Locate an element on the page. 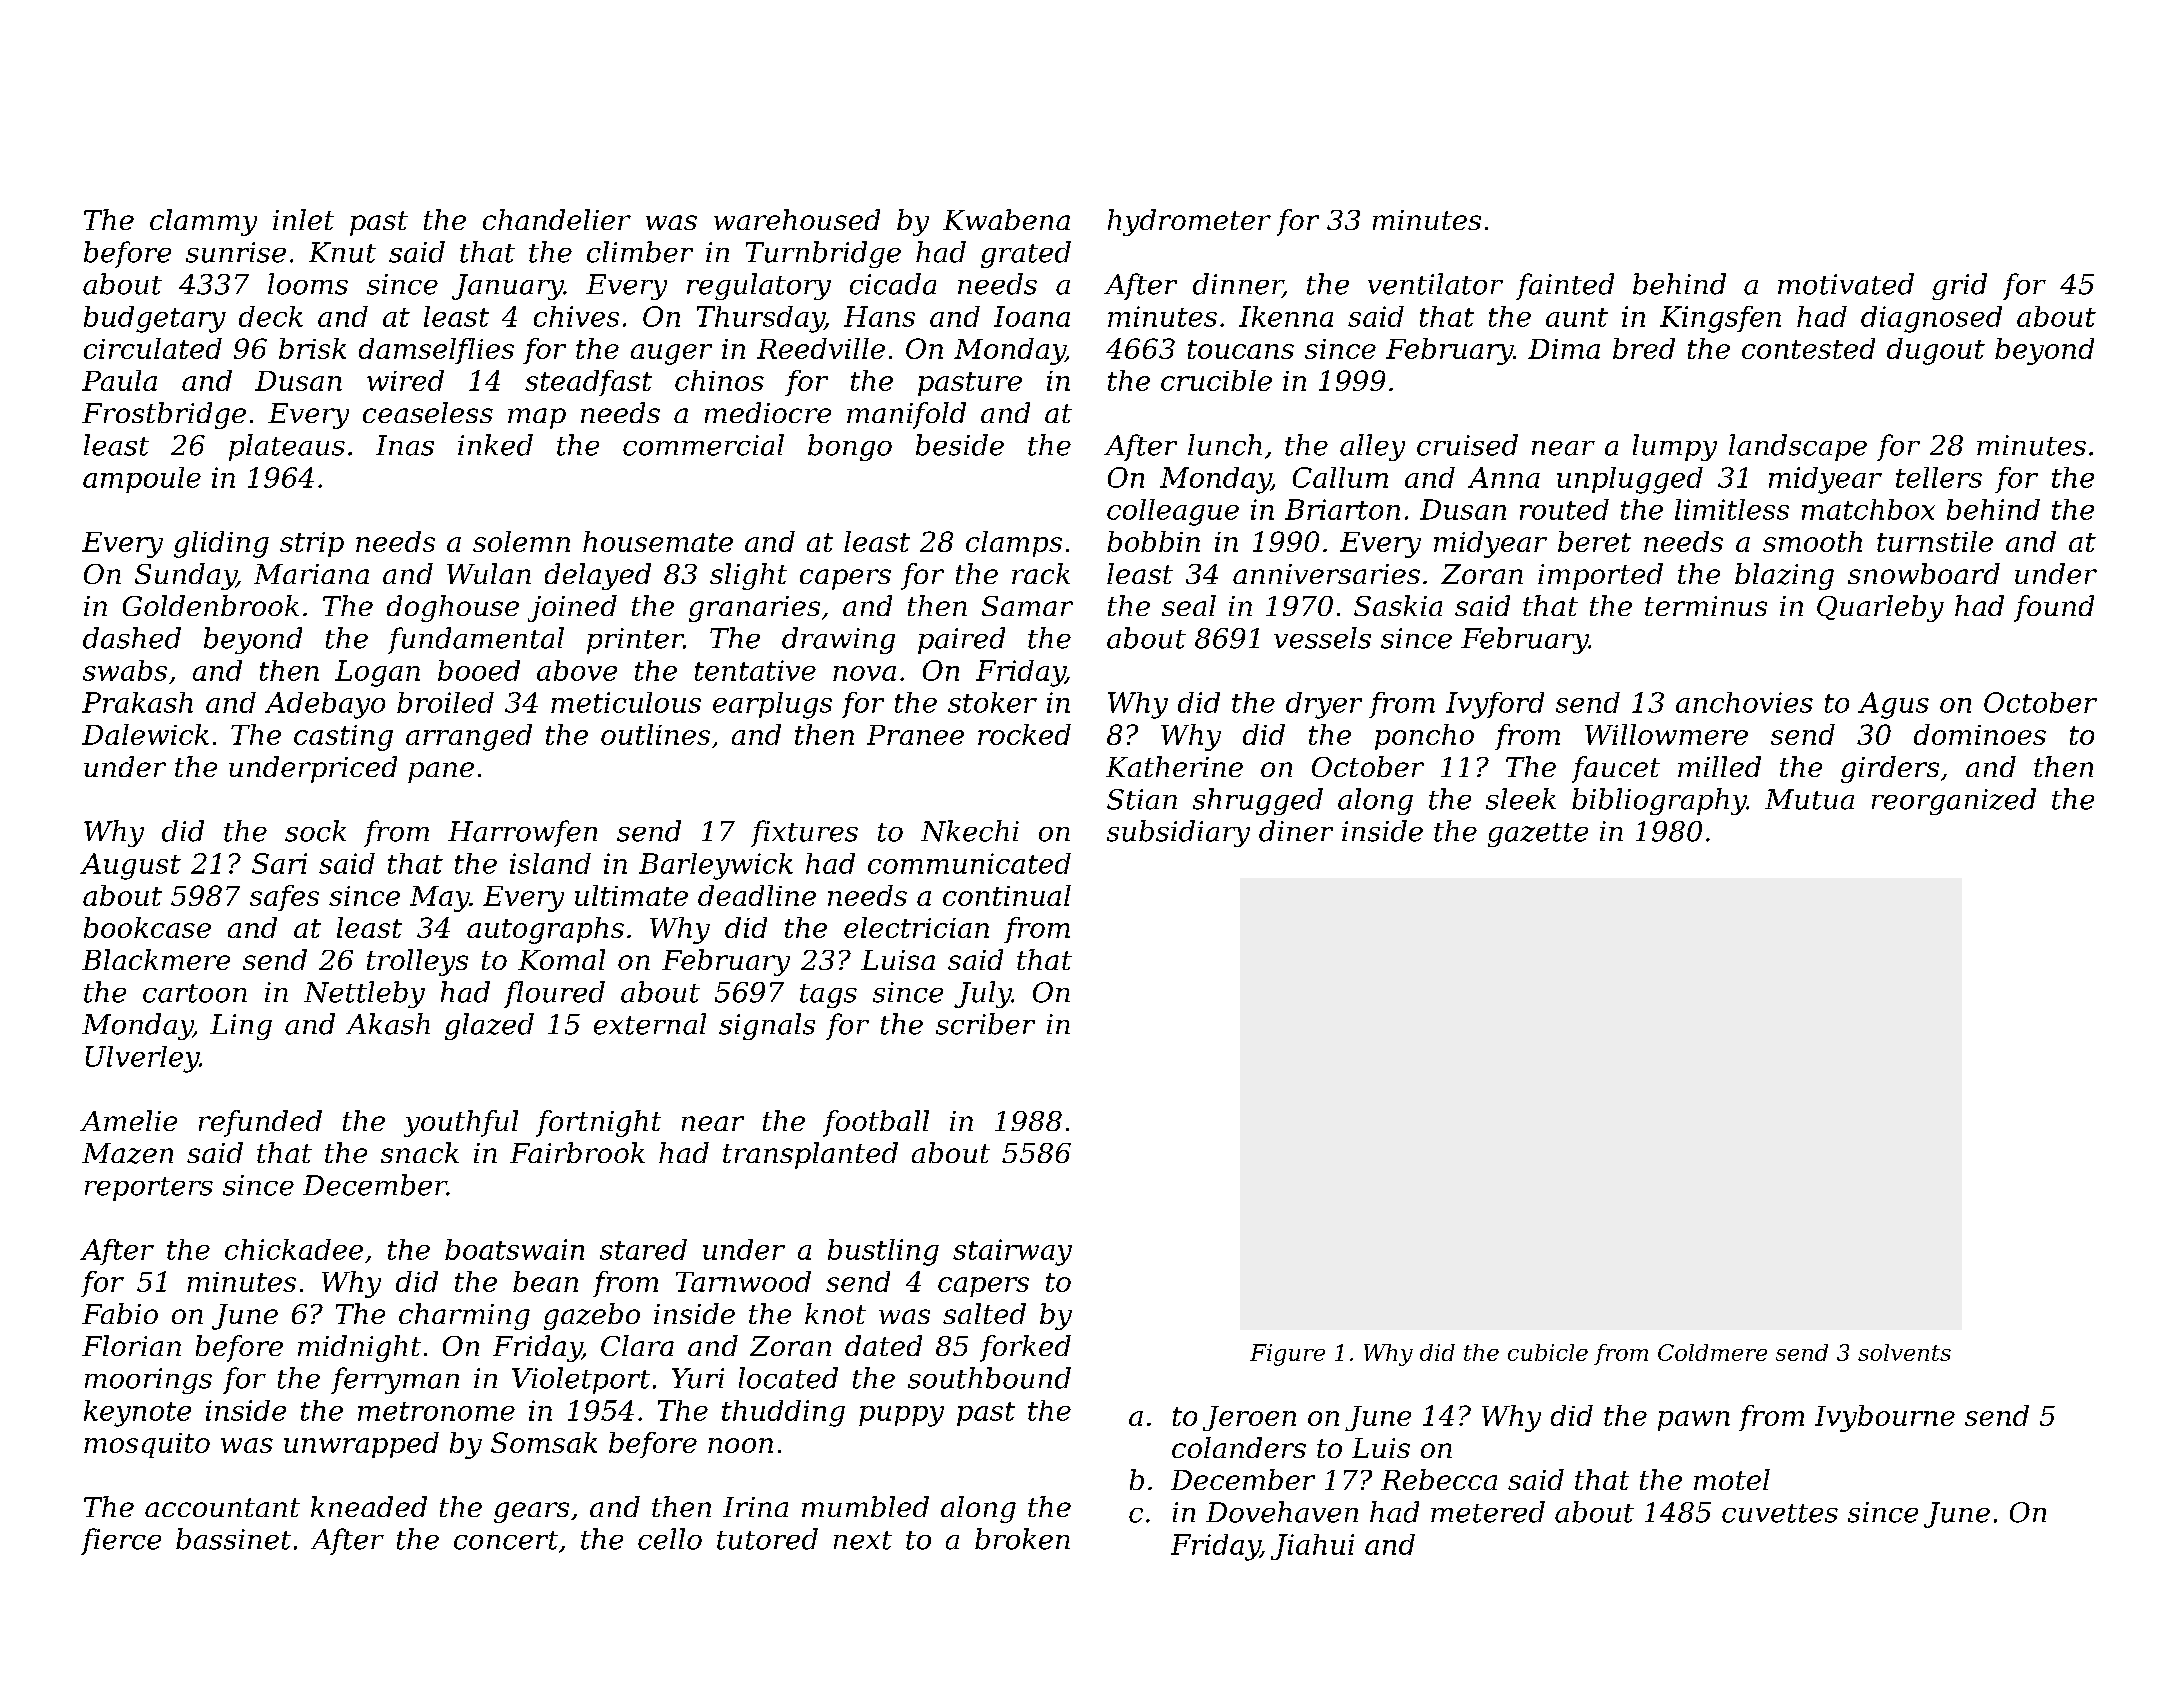 The image size is (2178, 1683). chandelier is located at coordinates (557, 219).
